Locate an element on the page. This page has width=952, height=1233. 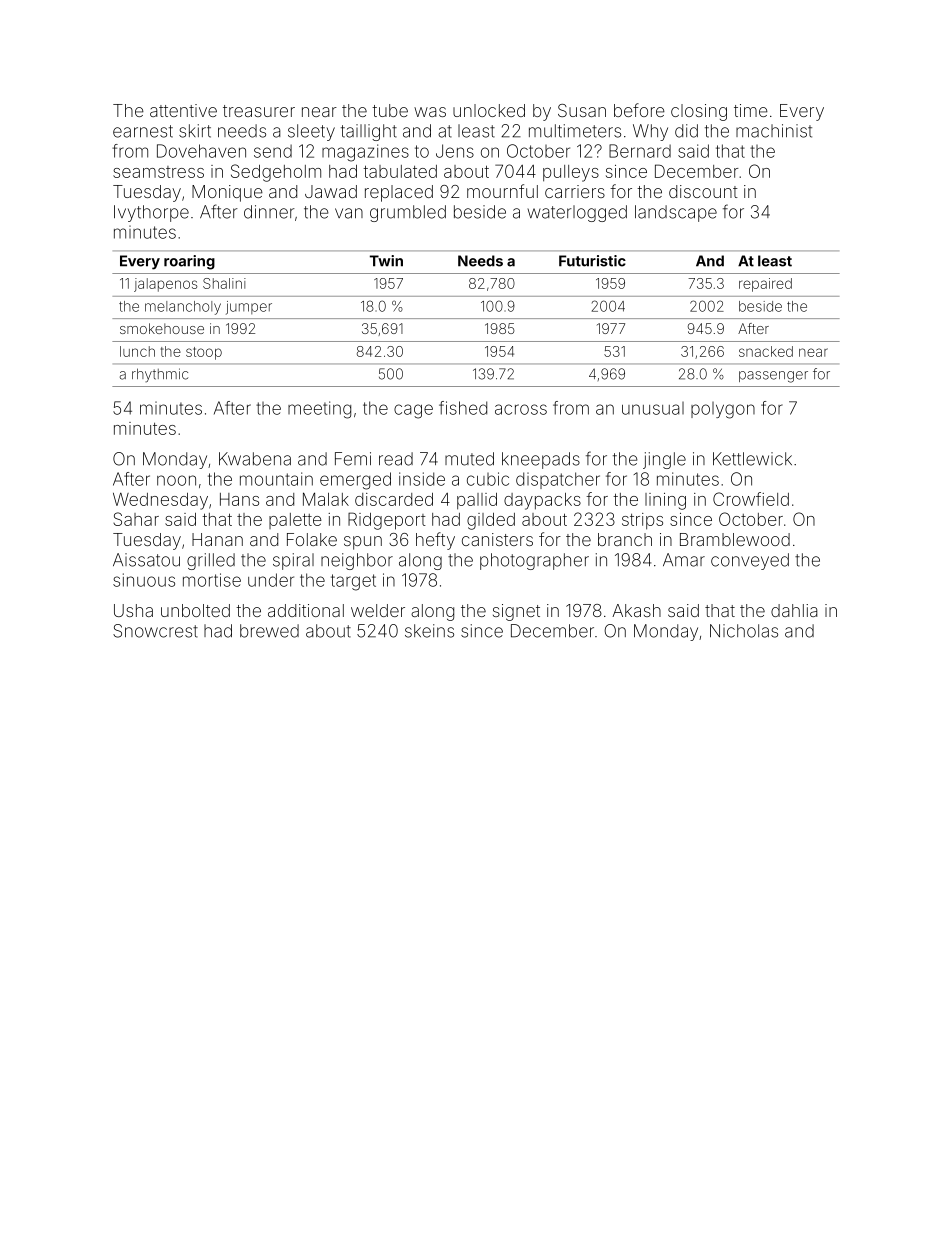
Futuristic is located at coordinates (592, 261).
